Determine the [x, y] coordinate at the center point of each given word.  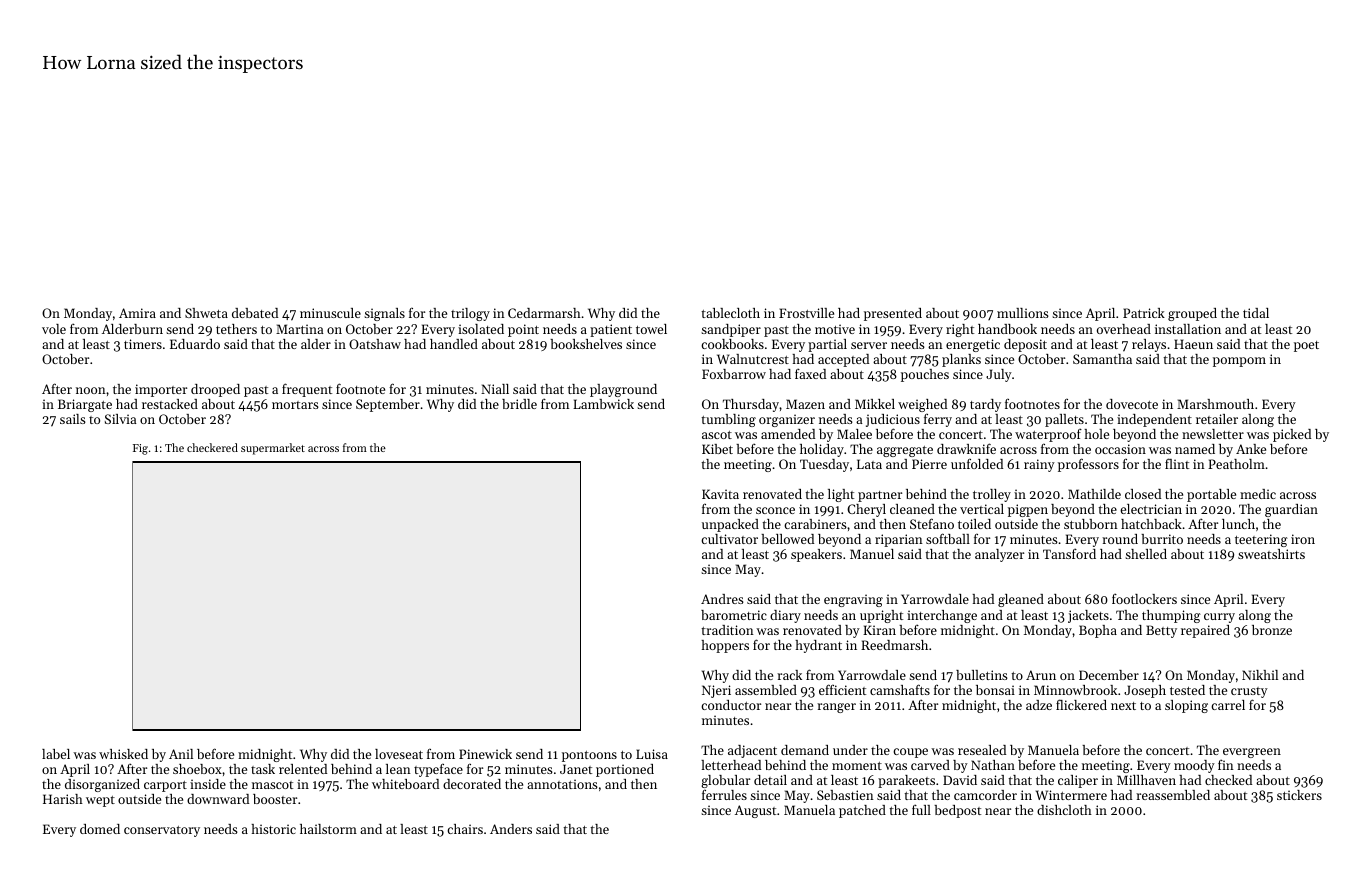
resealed [982, 750]
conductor [731, 705]
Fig [140, 449]
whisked [123, 754]
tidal [1256, 313]
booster [275, 799]
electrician [1151, 509]
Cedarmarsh [544, 313]
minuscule [330, 313]
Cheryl [866, 510]
